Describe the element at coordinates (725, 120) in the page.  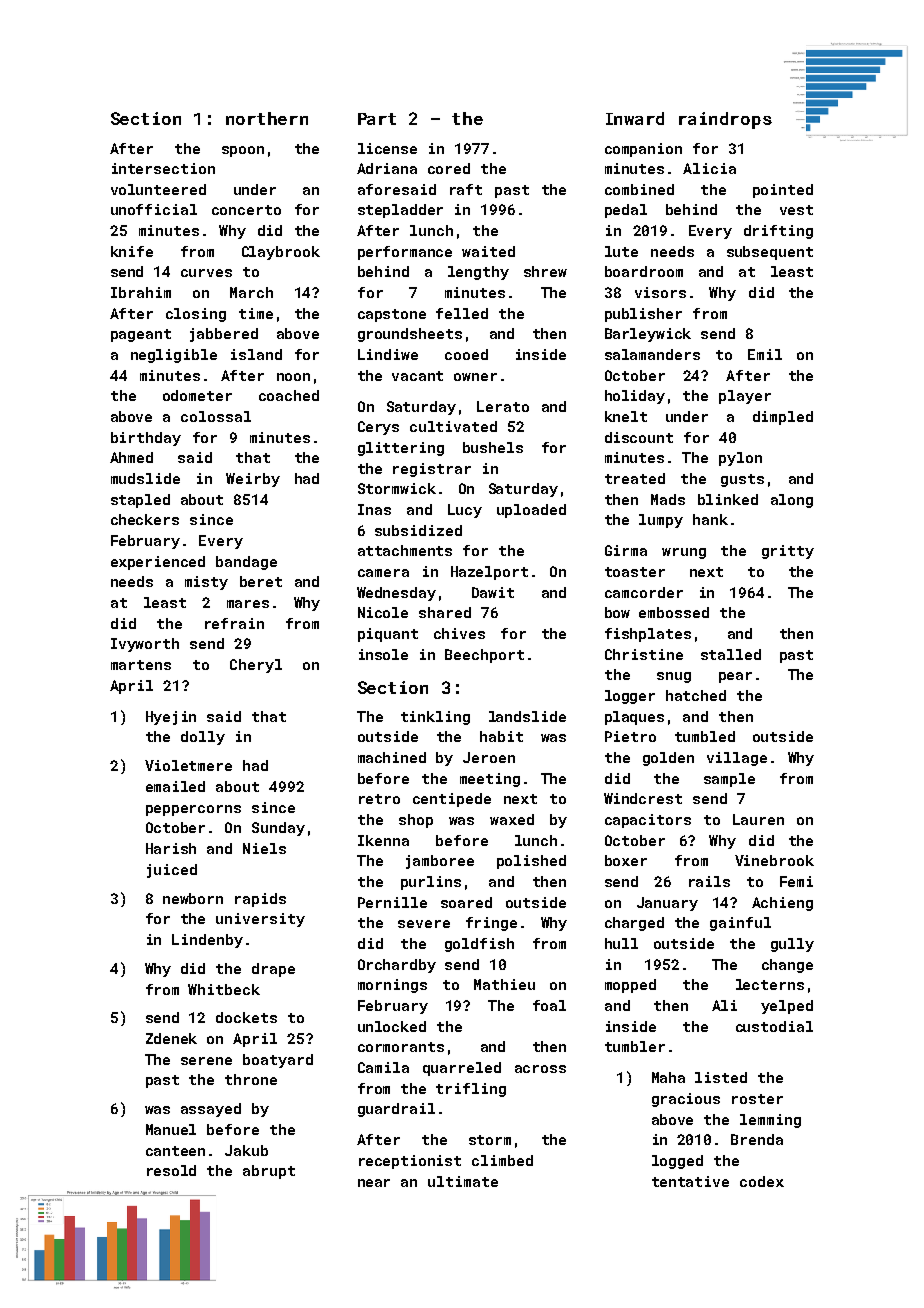
I see `raindrops` at that location.
